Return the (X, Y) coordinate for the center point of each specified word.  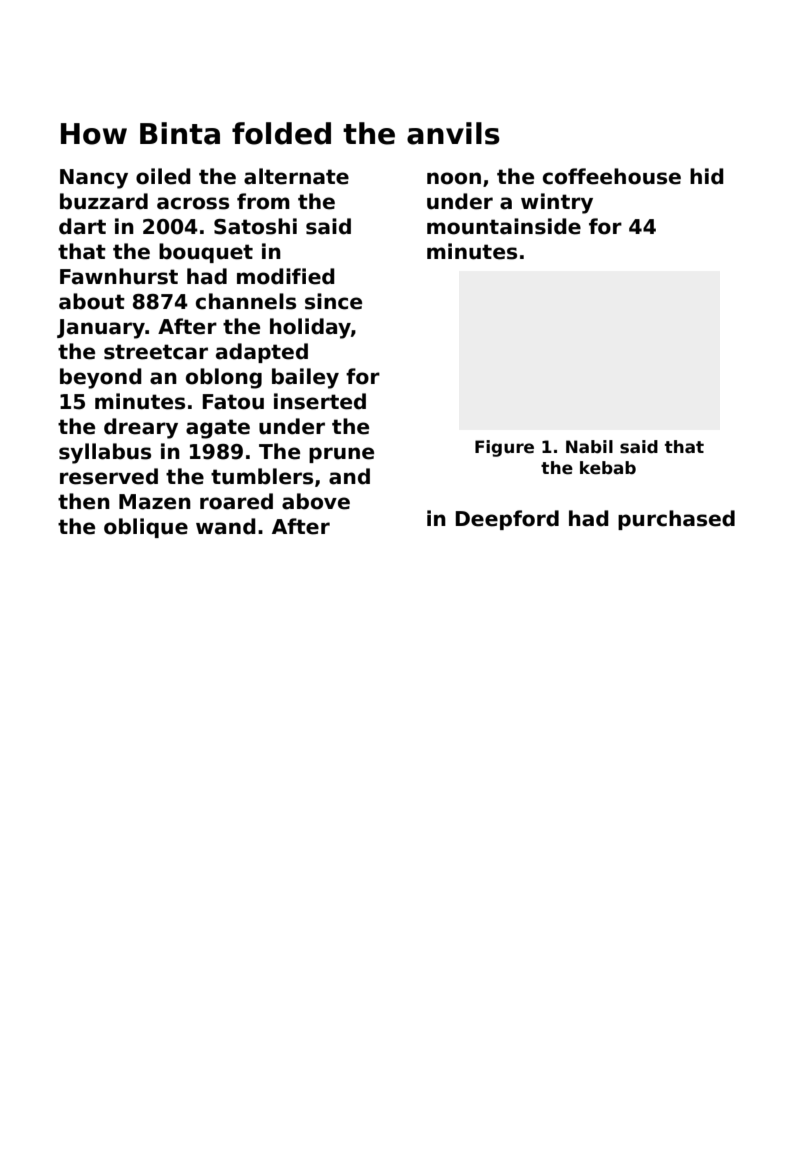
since (333, 301)
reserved (109, 476)
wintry (557, 203)
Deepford (507, 520)
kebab (608, 468)
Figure (504, 448)
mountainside (504, 226)
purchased (676, 520)
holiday (310, 328)
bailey (305, 378)
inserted (320, 401)
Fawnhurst (119, 276)
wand (226, 526)
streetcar (156, 352)
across (193, 203)
